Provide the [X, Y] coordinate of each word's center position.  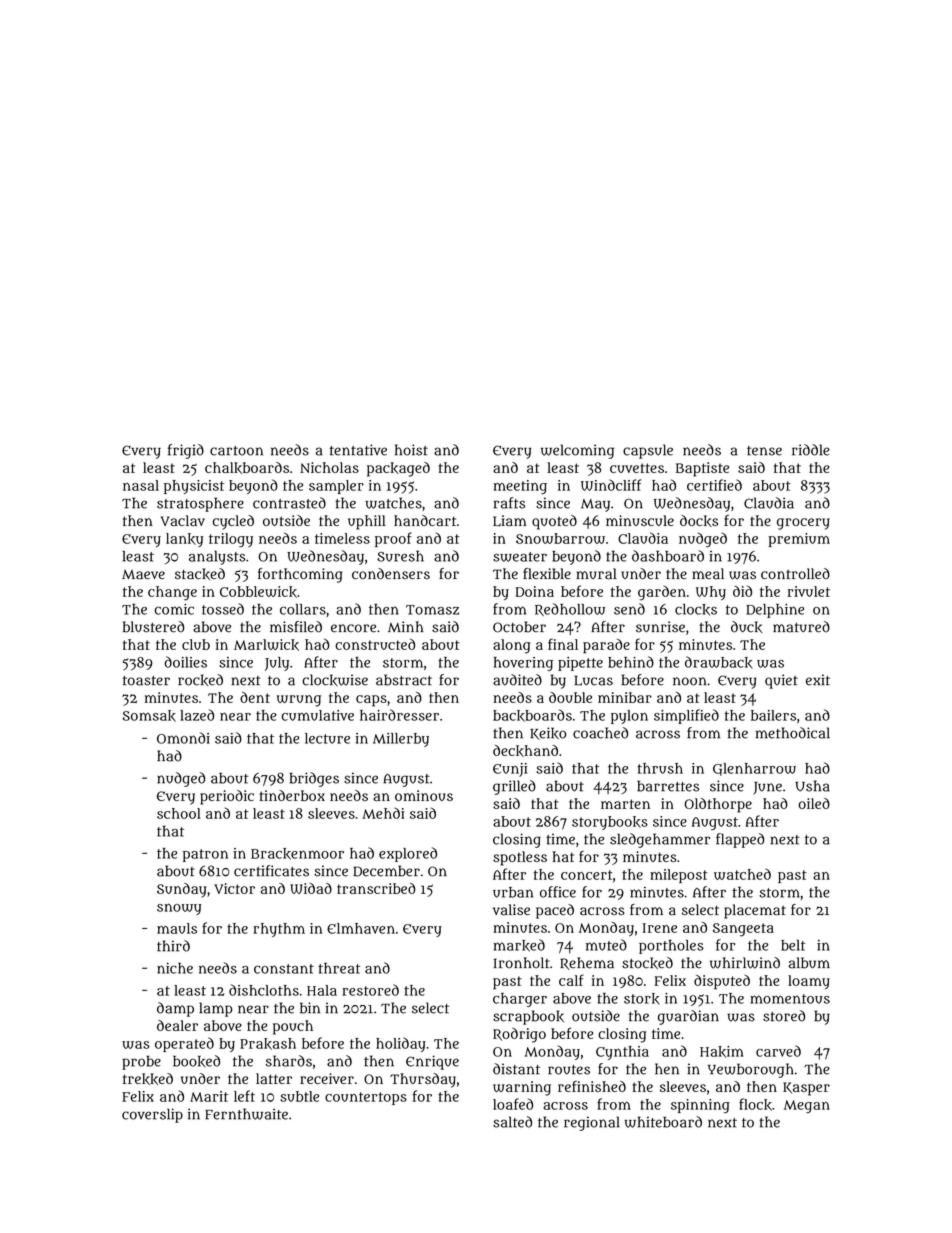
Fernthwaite [246, 1114]
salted [512, 1122]
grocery [803, 524]
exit [818, 680]
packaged [398, 469]
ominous [424, 795]
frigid [186, 451]
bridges [314, 779]
